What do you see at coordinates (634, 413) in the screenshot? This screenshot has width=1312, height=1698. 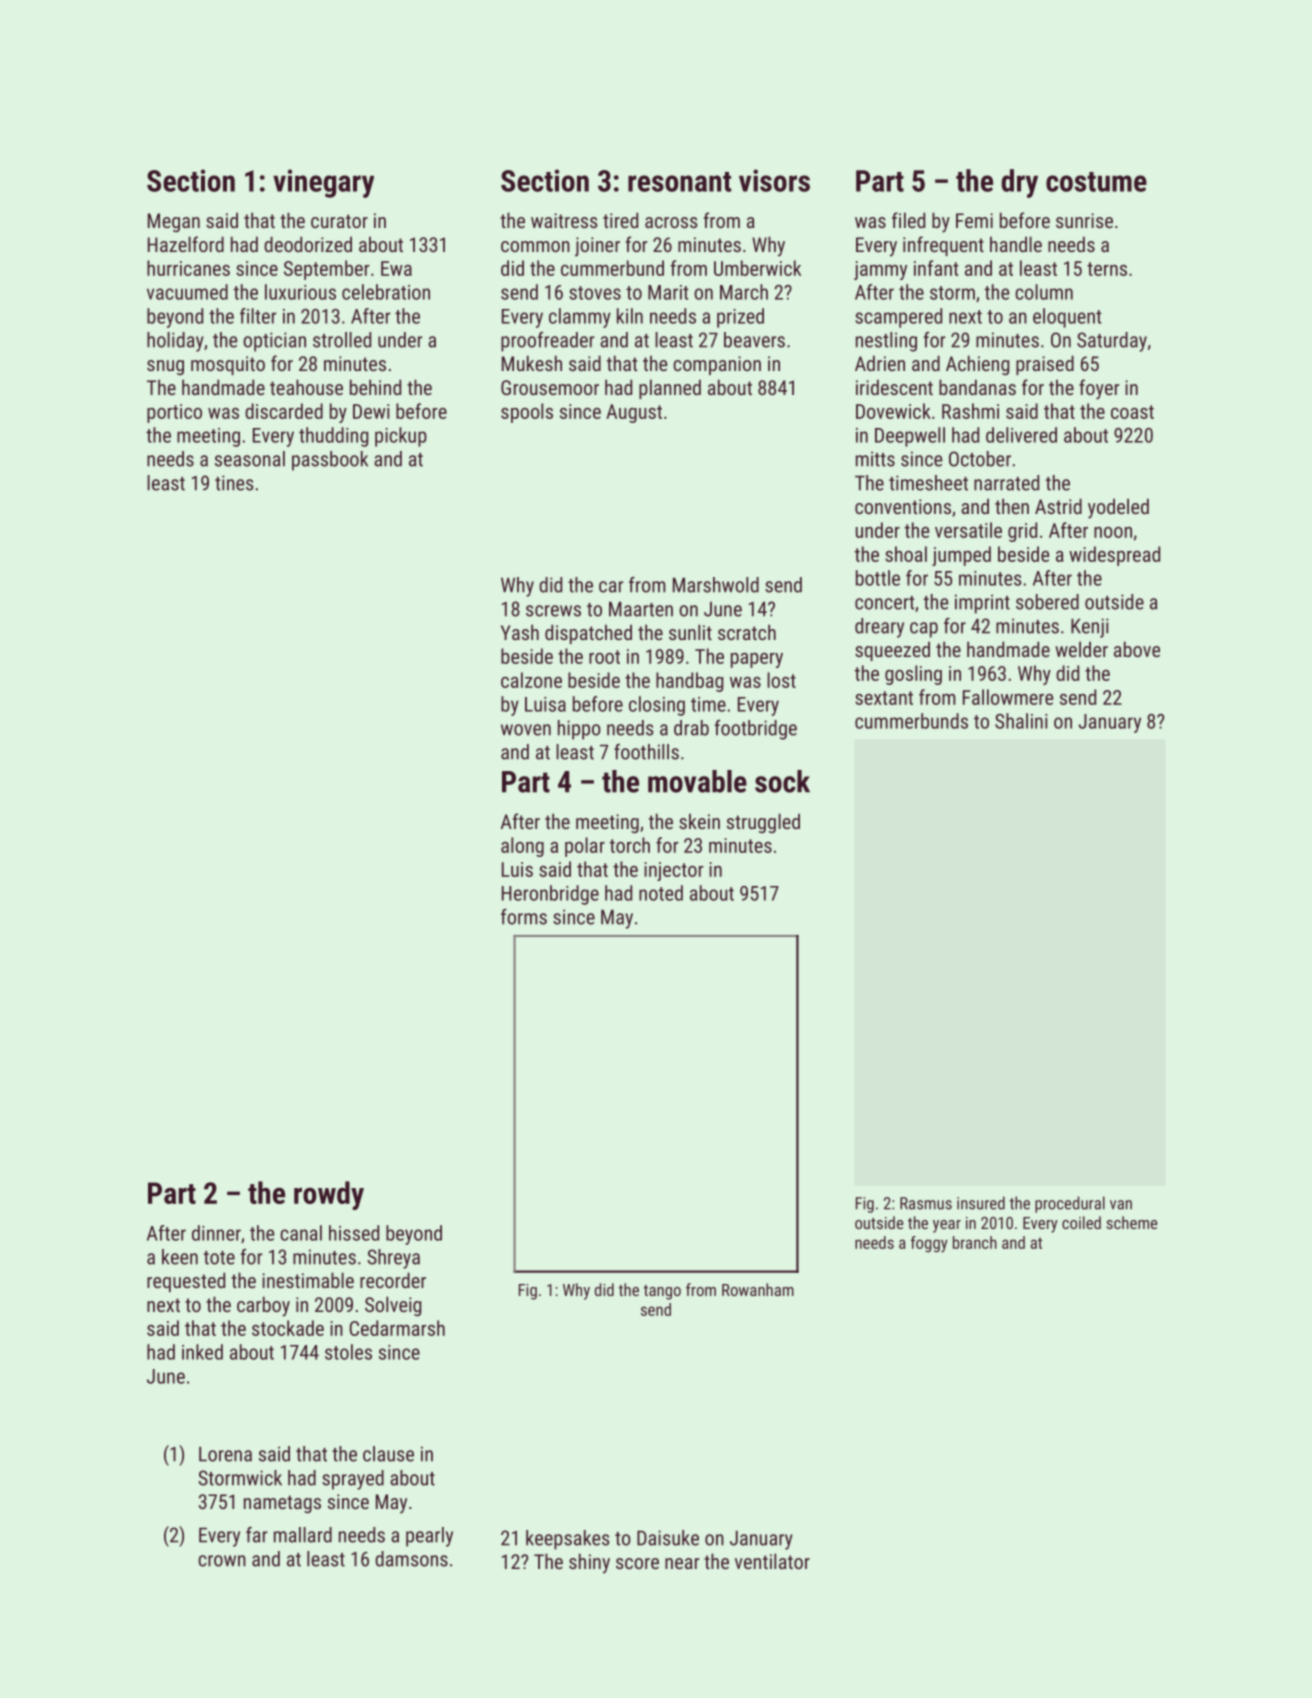 I see `August` at bounding box center [634, 413].
